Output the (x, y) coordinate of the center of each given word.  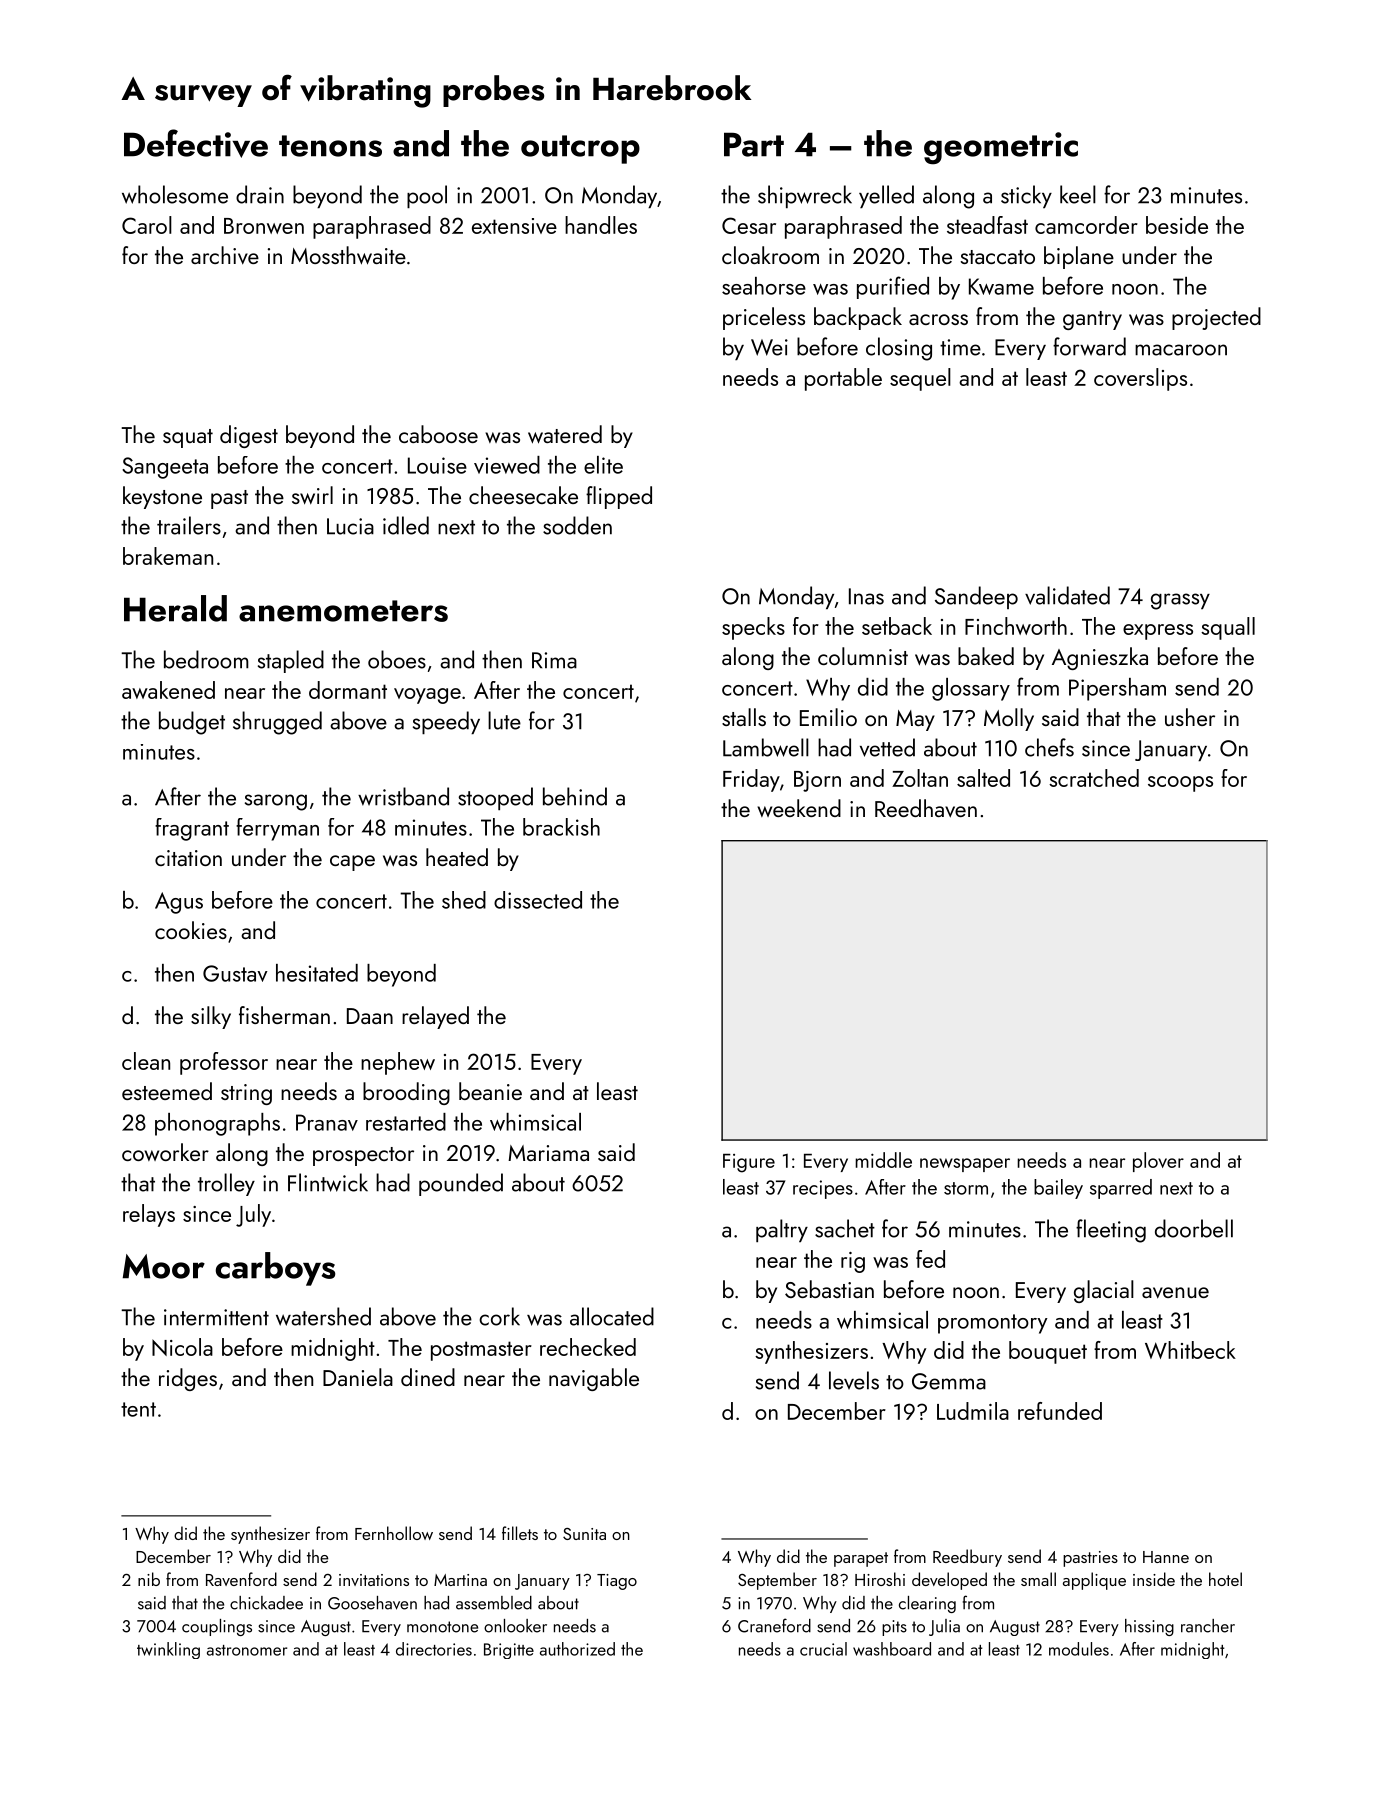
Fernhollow (394, 1533)
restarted (406, 1122)
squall (1228, 628)
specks (753, 628)
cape (352, 863)
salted (983, 778)
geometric (1001, 148)
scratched (1094, 778)
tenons (330, 146)
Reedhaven (926, 808)
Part (754, 144)
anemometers (343, 611)
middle (883, 1160)
